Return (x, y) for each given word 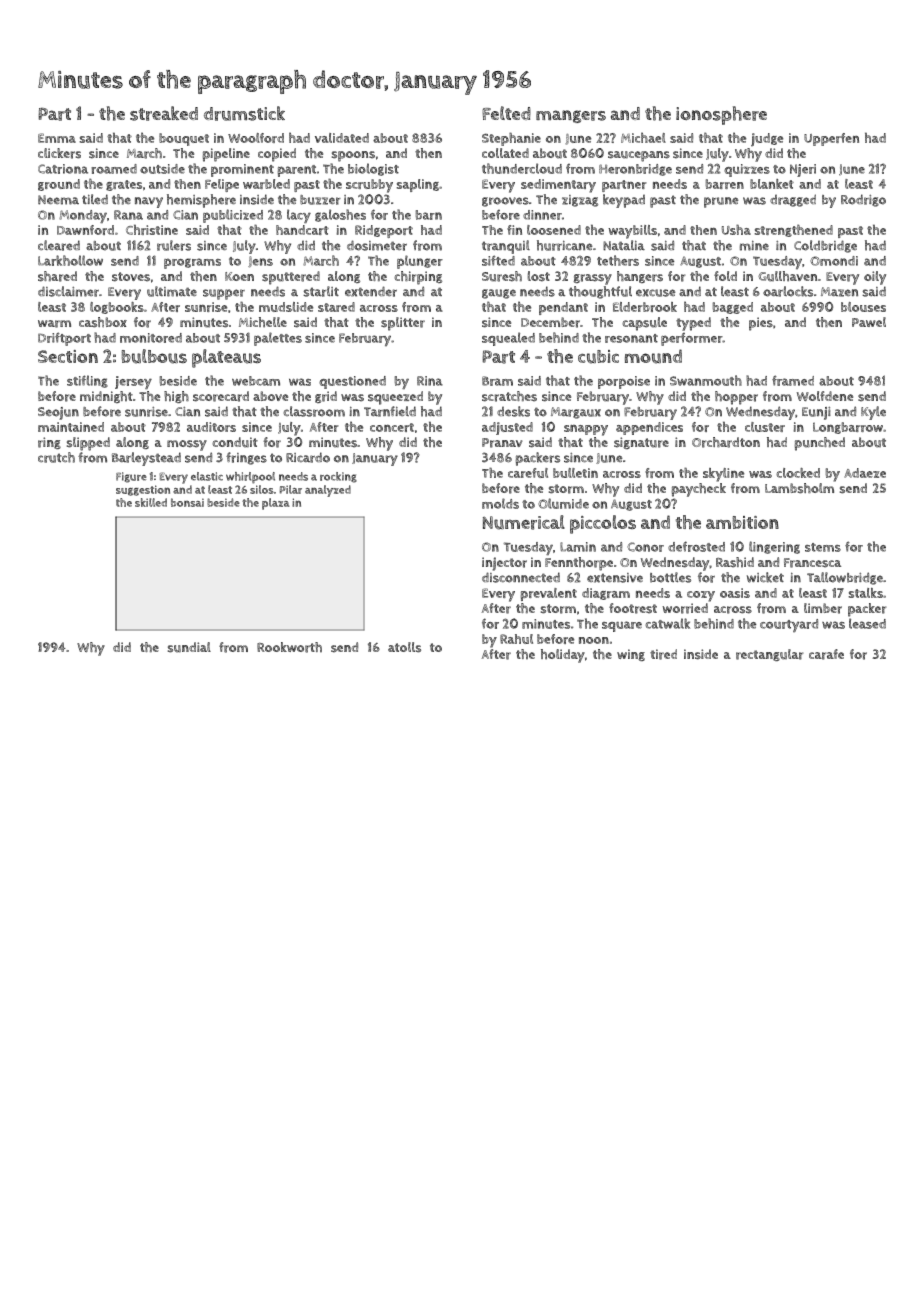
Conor (645, 547)
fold (725, 276)
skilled (151, 502)
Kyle (873, 413)
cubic (598, 357)
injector (504, 564)
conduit (235, 442)
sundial (189, 647)
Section (68, 356)
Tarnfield (390, 411)
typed (693, 324)
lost (539, 276)
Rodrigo (863, 200)
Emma (57, 138)
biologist (373, 169)
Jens (260, 262)
